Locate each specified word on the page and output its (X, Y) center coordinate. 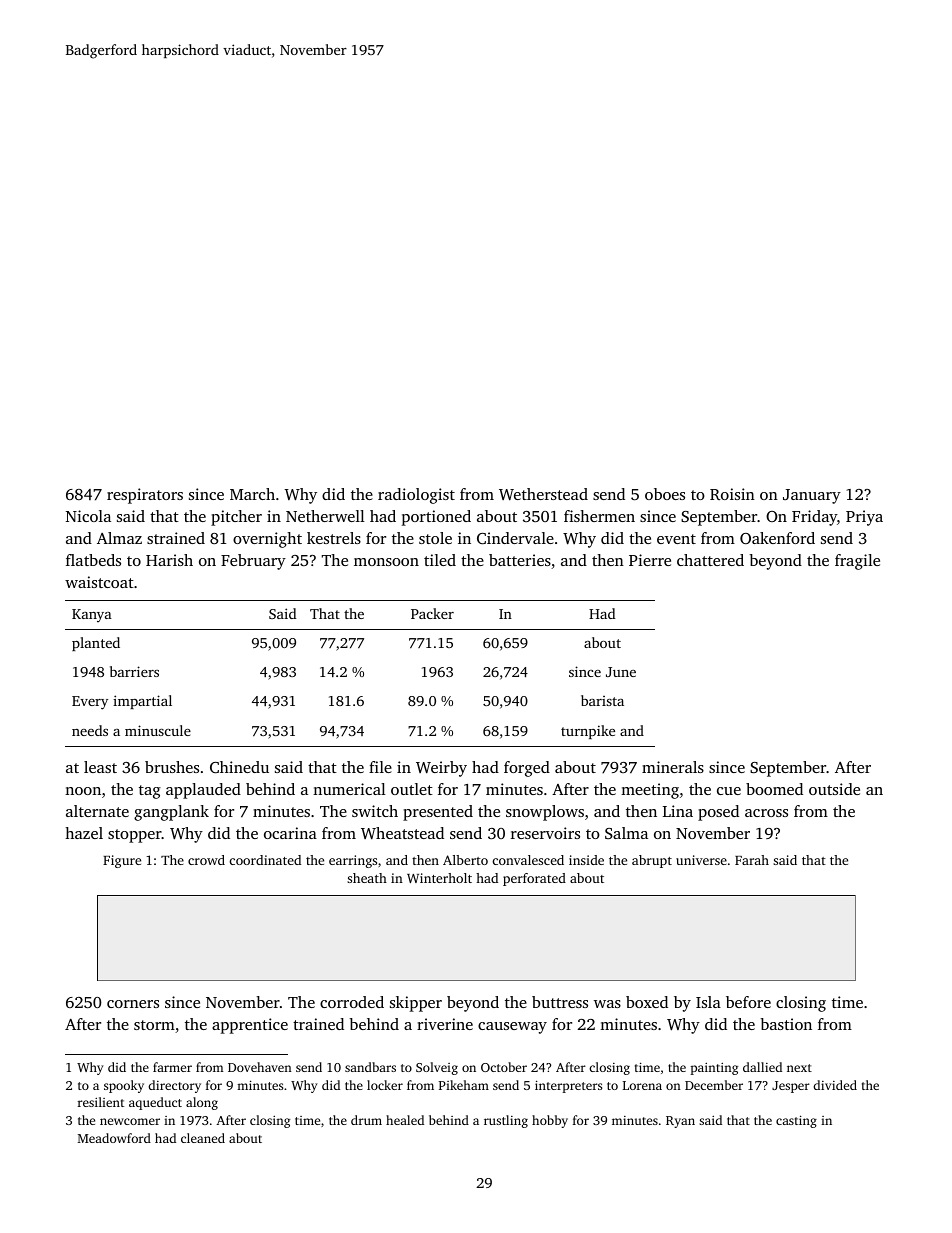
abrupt (652, 861)
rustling (506, 1121)
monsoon (386, 562)
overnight (267, 540)
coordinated (265, 860)
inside (586, 860)
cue (729, 791)
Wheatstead (402, 833)
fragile (857, 562)
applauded (203, 791)
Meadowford (114, 1138)
